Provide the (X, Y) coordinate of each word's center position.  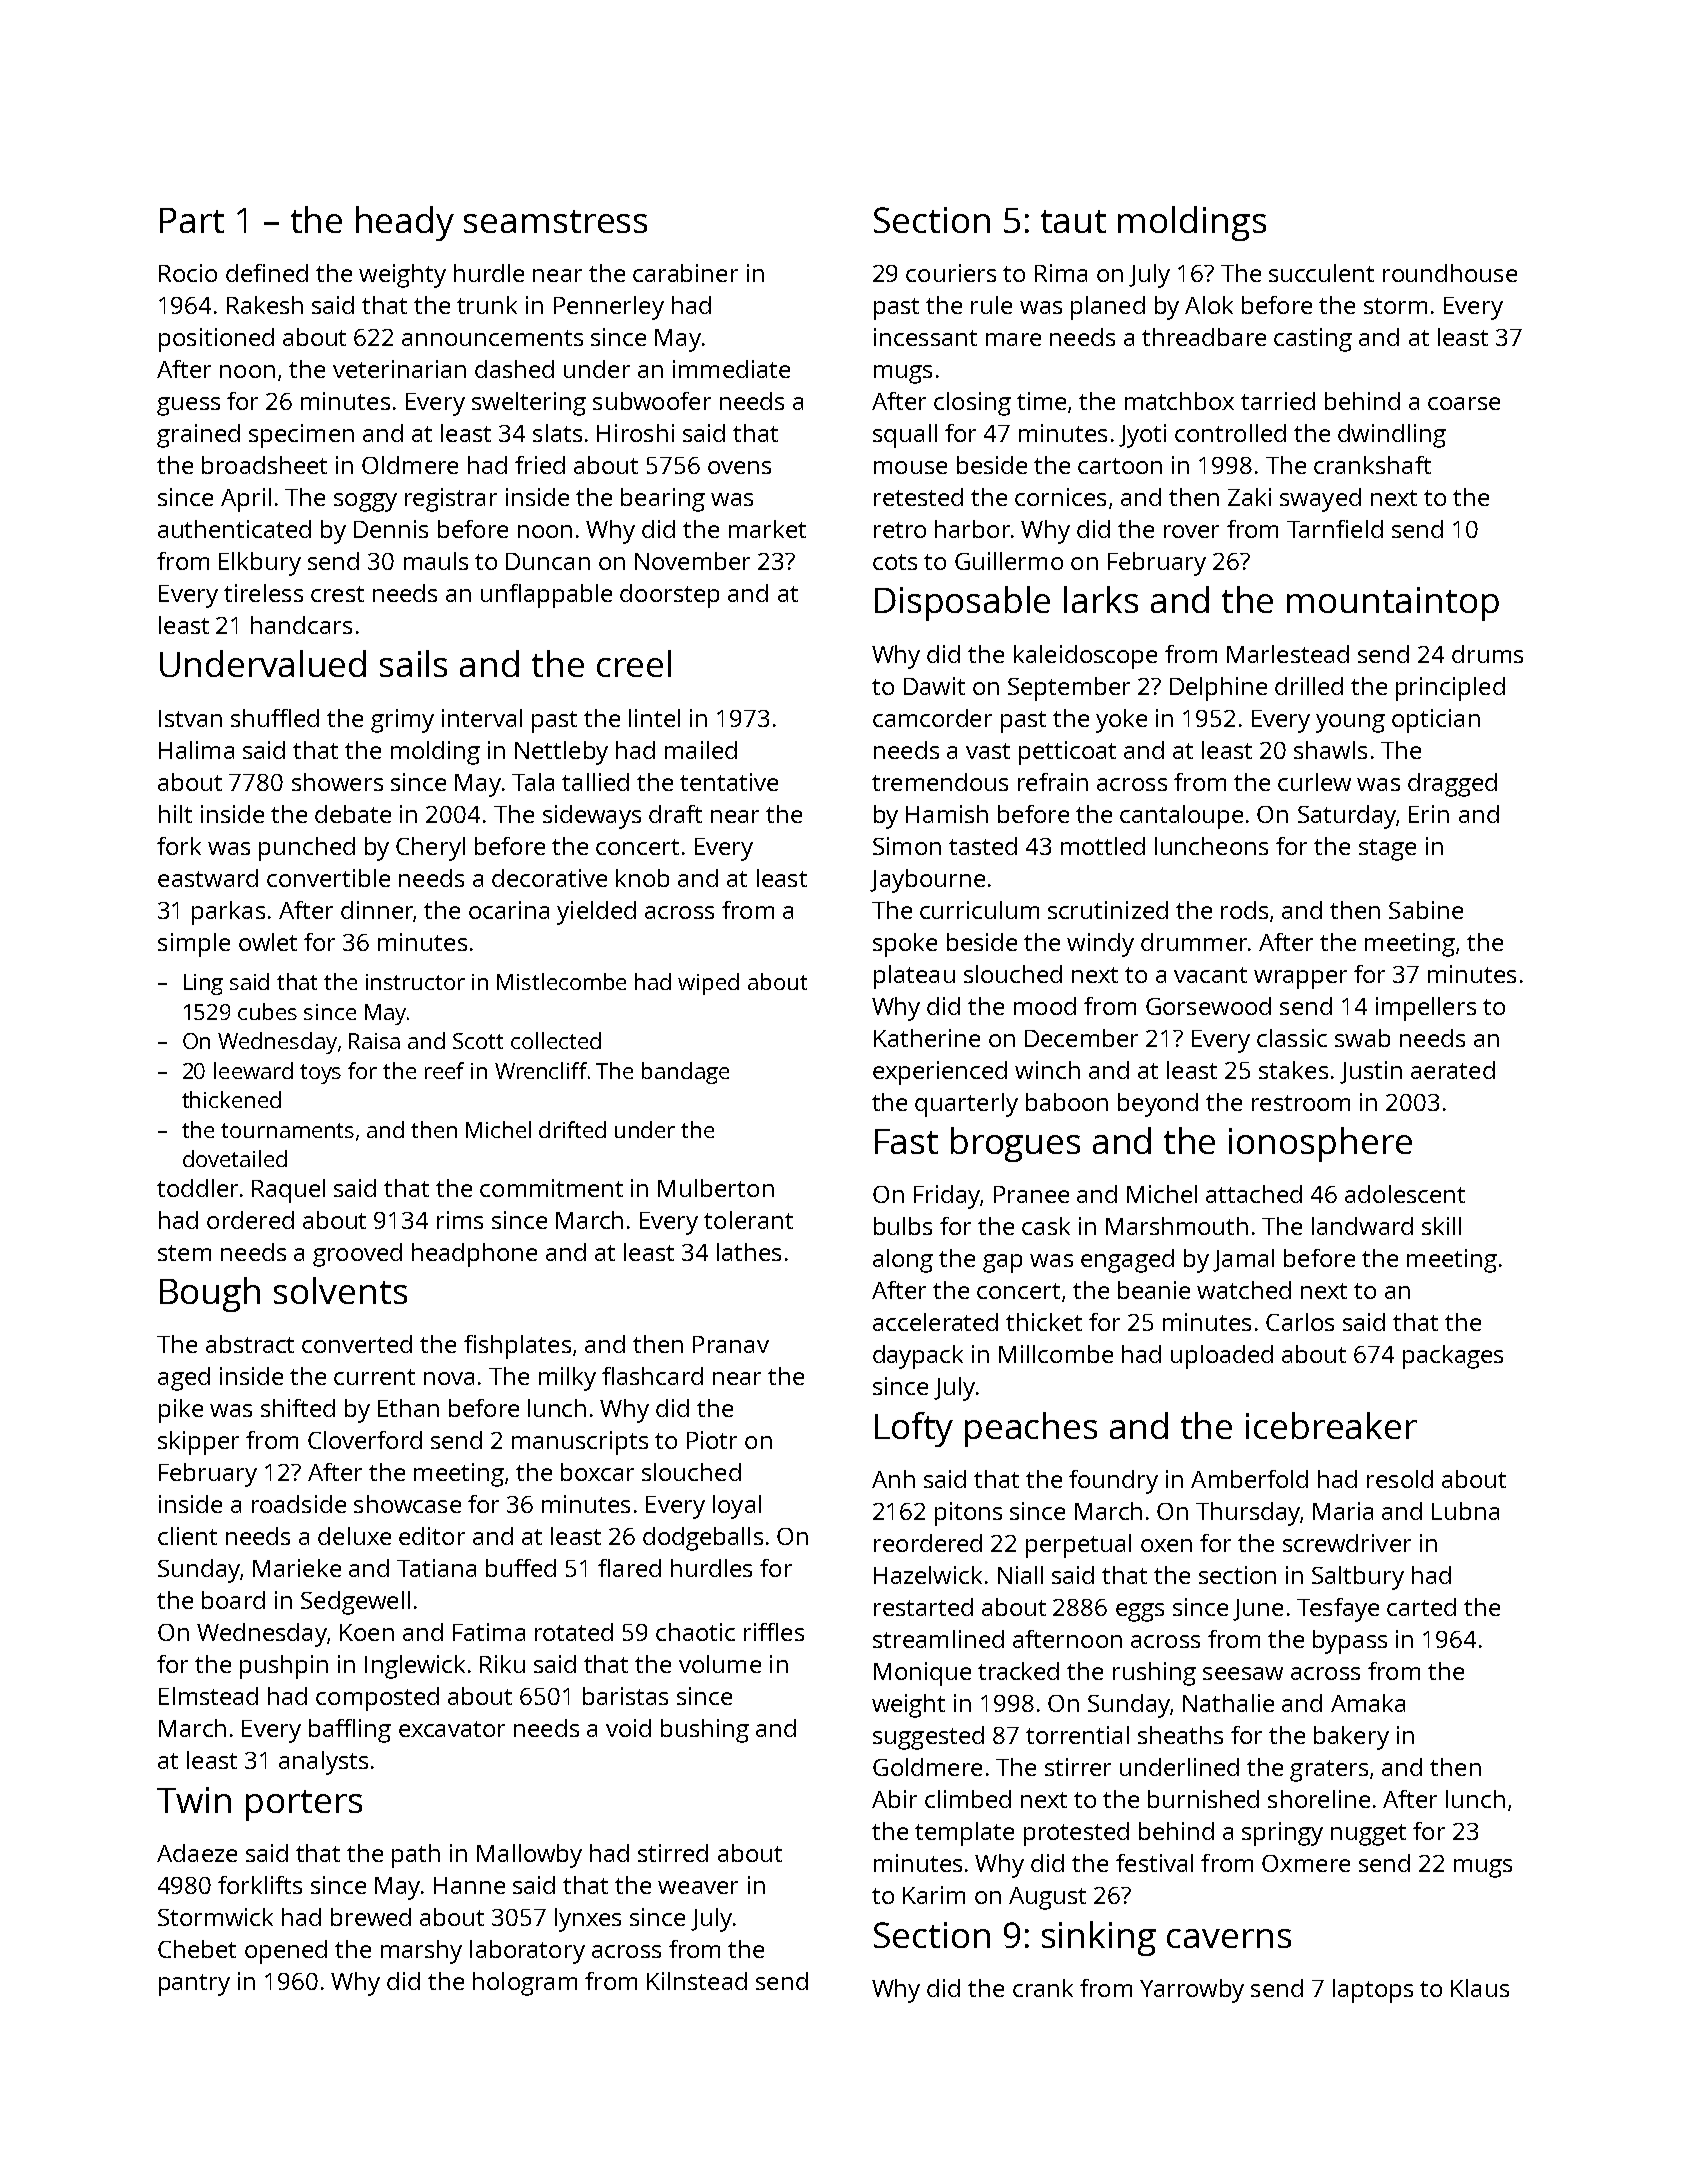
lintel (654, 718)
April (246, 500)
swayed (1320, 500)
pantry (194, 1985)
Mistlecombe (561, 981)
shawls (1330, 750)
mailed (701, 750)
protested (1076, 1834)
